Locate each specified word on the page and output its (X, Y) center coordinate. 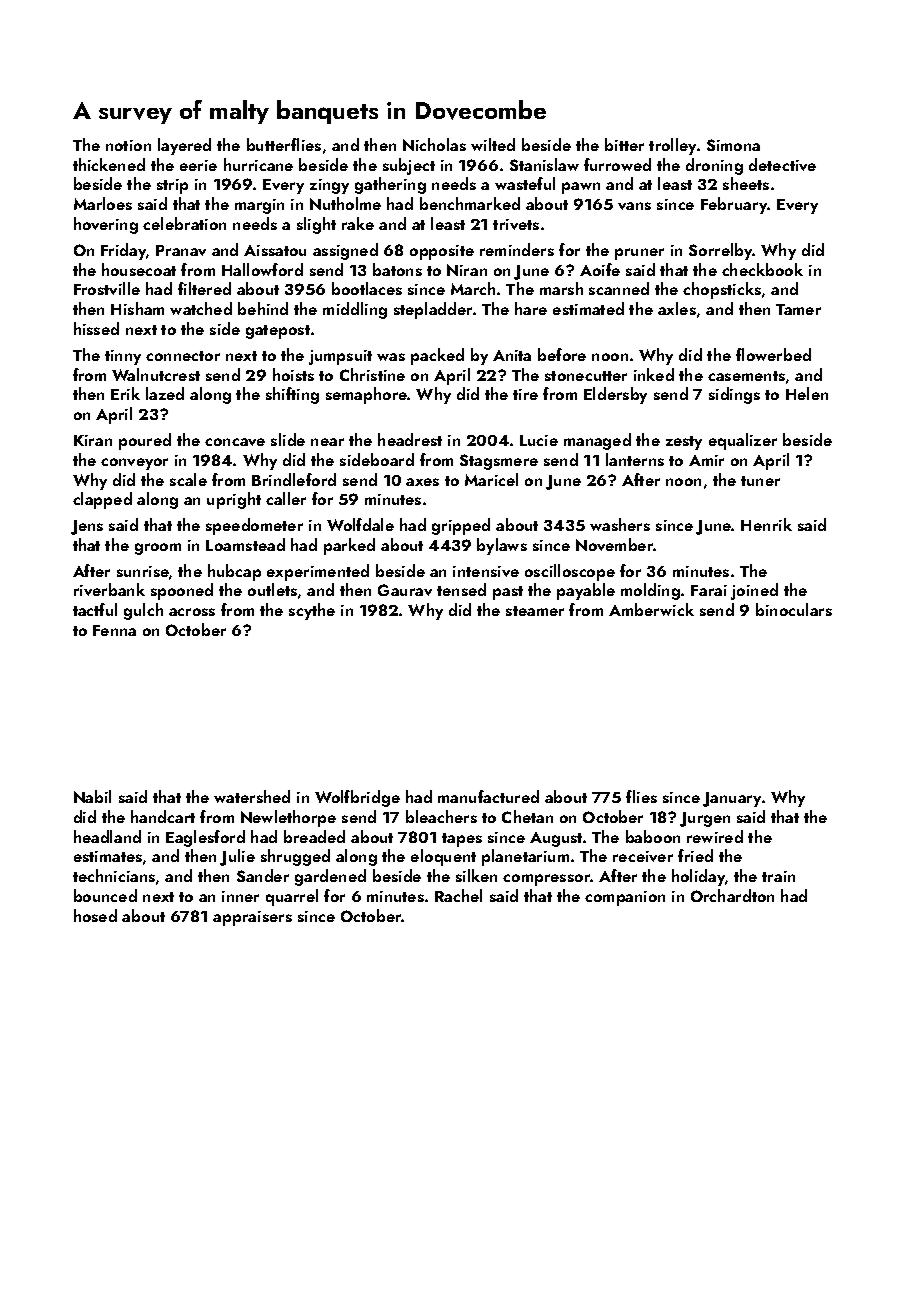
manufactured (488, 796)
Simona (733, 145)
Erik (125, 393)
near (327, 442)
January (732, 799)
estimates (108, 856)
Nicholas (434, 144)
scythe (312, 611)
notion (128, 145)
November (615, 544)
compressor (547, 880)
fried (695, 855)
